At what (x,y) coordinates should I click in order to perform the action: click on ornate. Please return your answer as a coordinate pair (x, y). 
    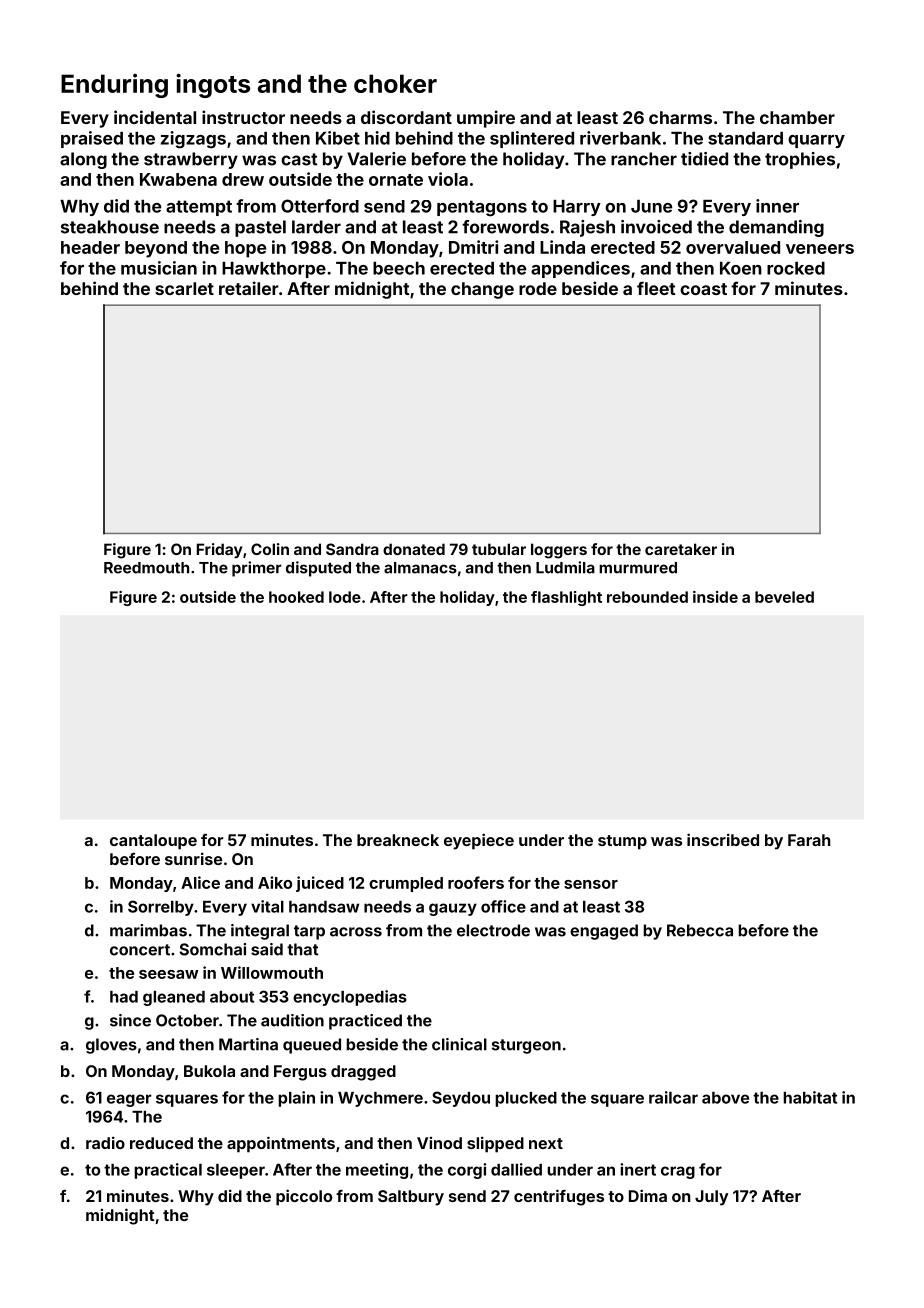
    Looking at the image, I should click on (396, 180).
